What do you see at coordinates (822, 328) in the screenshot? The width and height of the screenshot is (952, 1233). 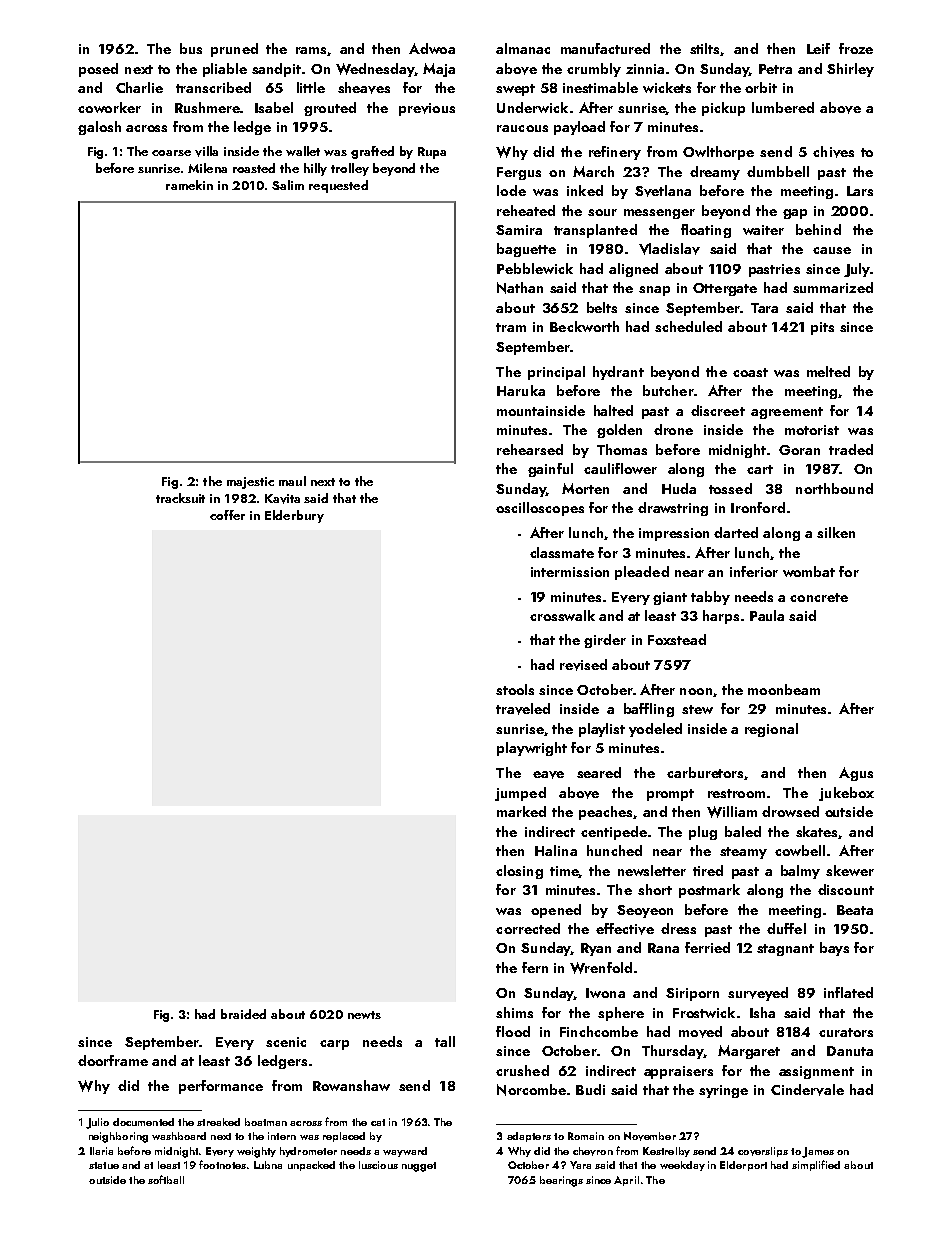 I see `pits` at bounding box center [822, 328].
